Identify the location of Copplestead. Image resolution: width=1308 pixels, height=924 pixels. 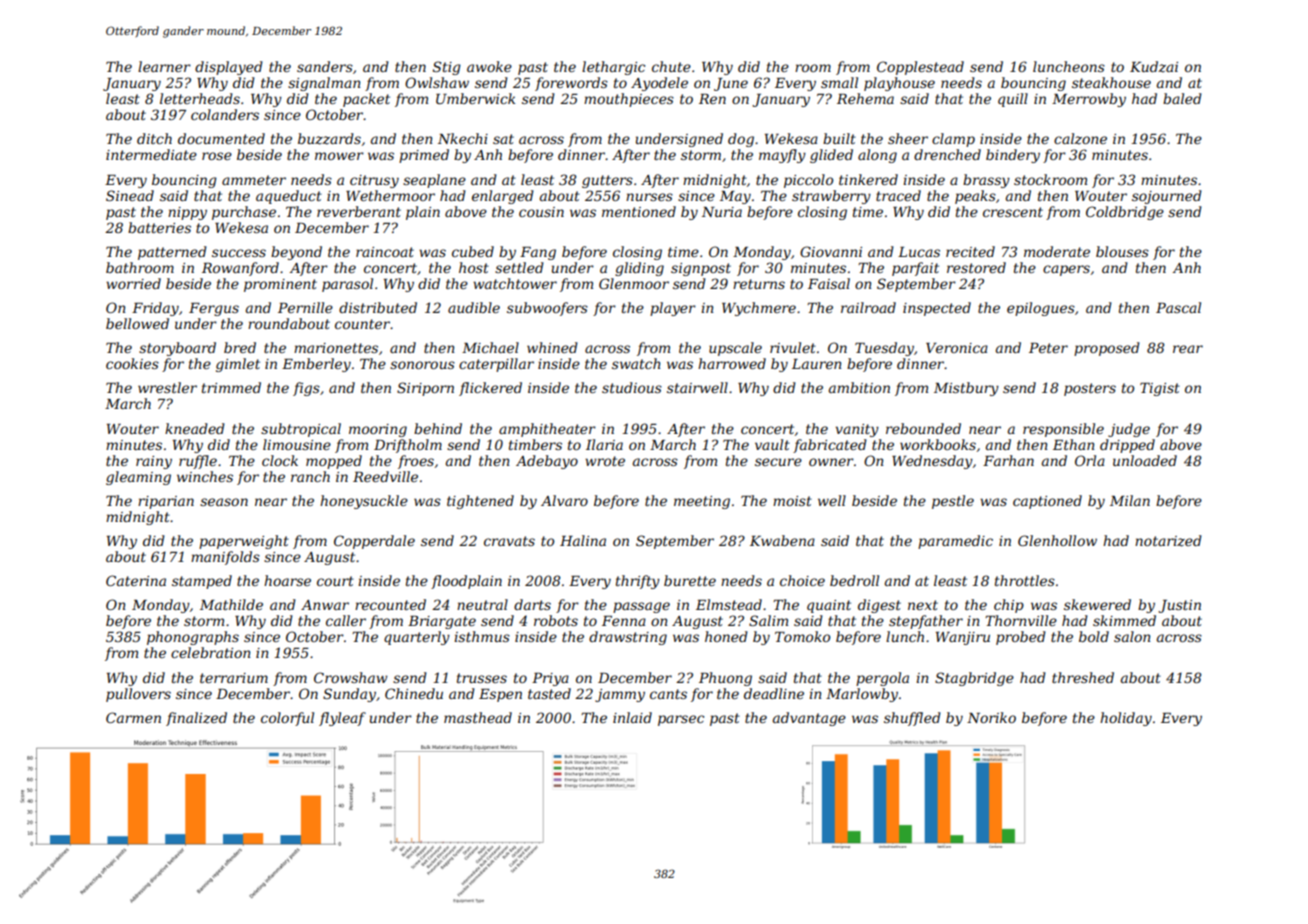
(920, 68).
